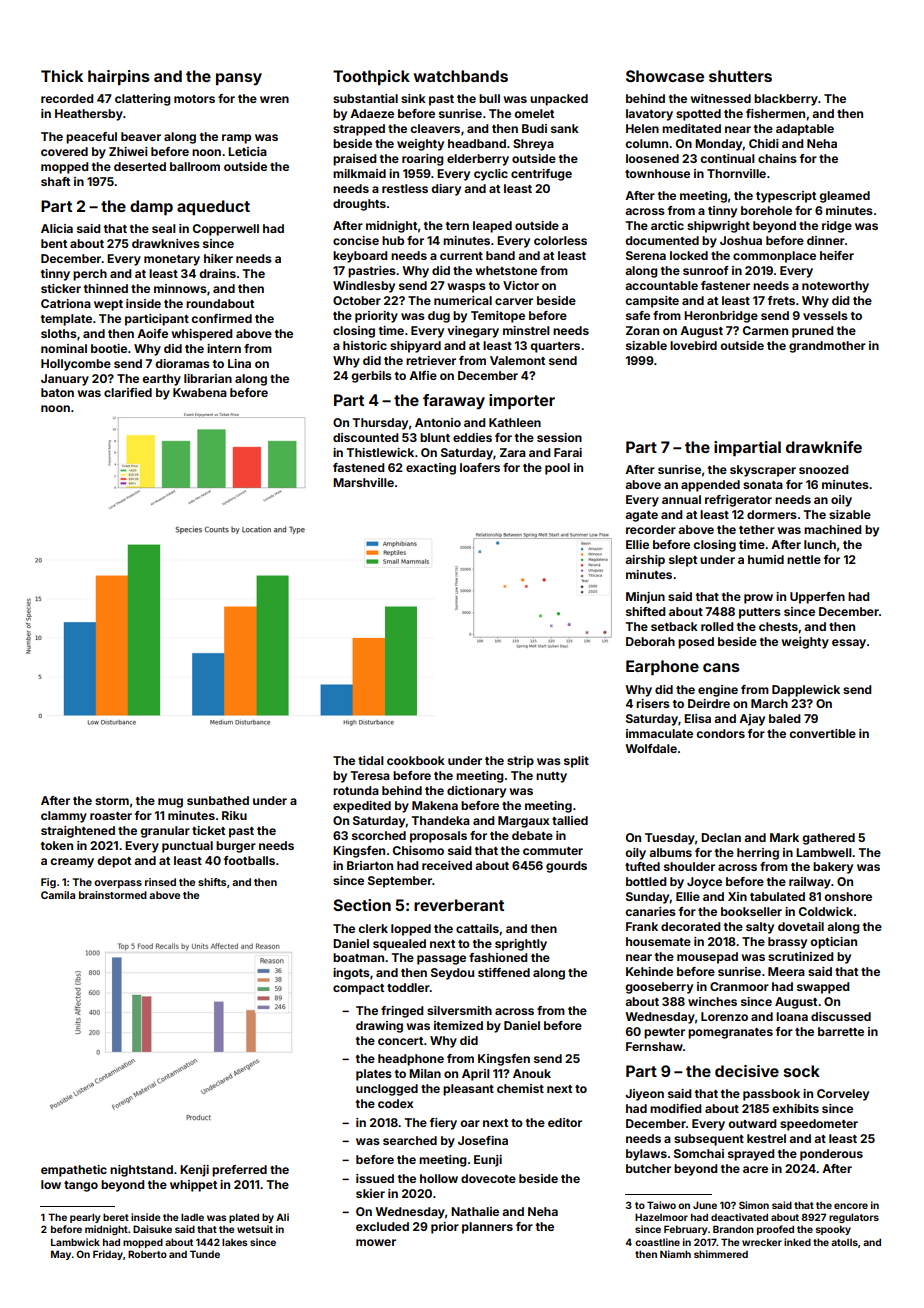  What do you see at coordinates (654, 1046) in the screenshot?
I see `Fernshaw` at bounding box center [654, 1046].
